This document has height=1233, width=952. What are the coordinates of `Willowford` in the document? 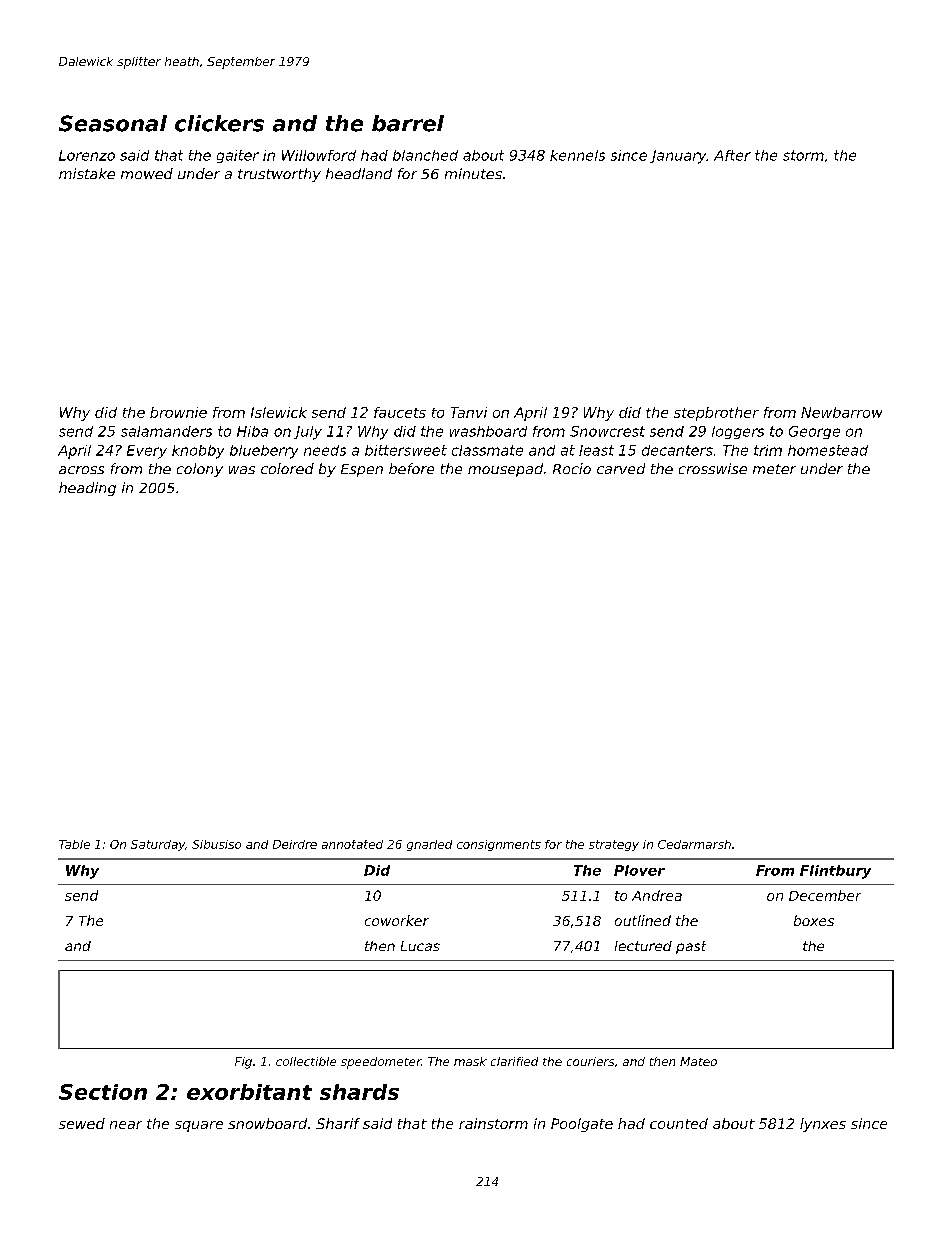 It's located at (319, 155).
